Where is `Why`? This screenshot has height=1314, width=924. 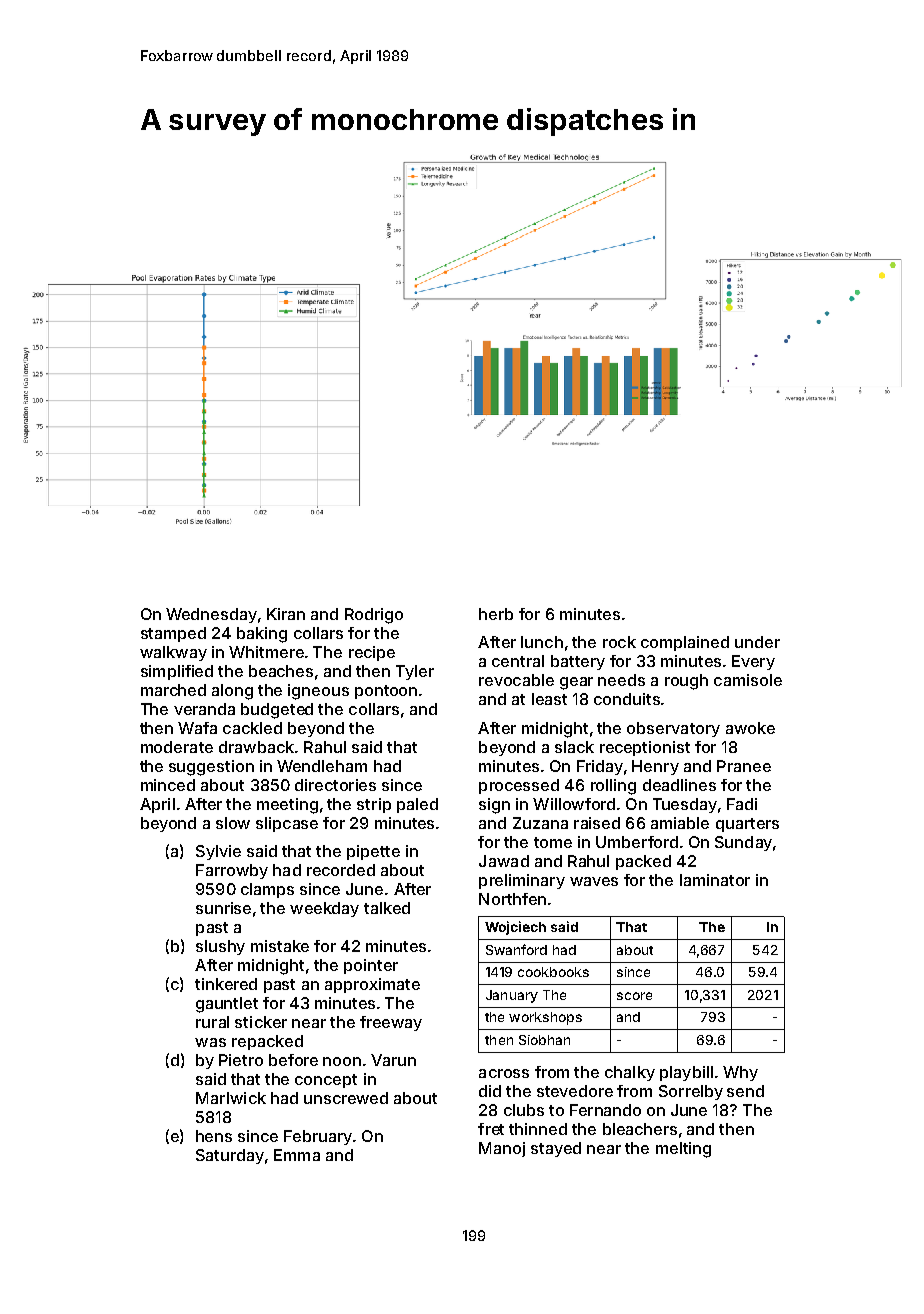 Why is located at coordinates (740, 1073).
